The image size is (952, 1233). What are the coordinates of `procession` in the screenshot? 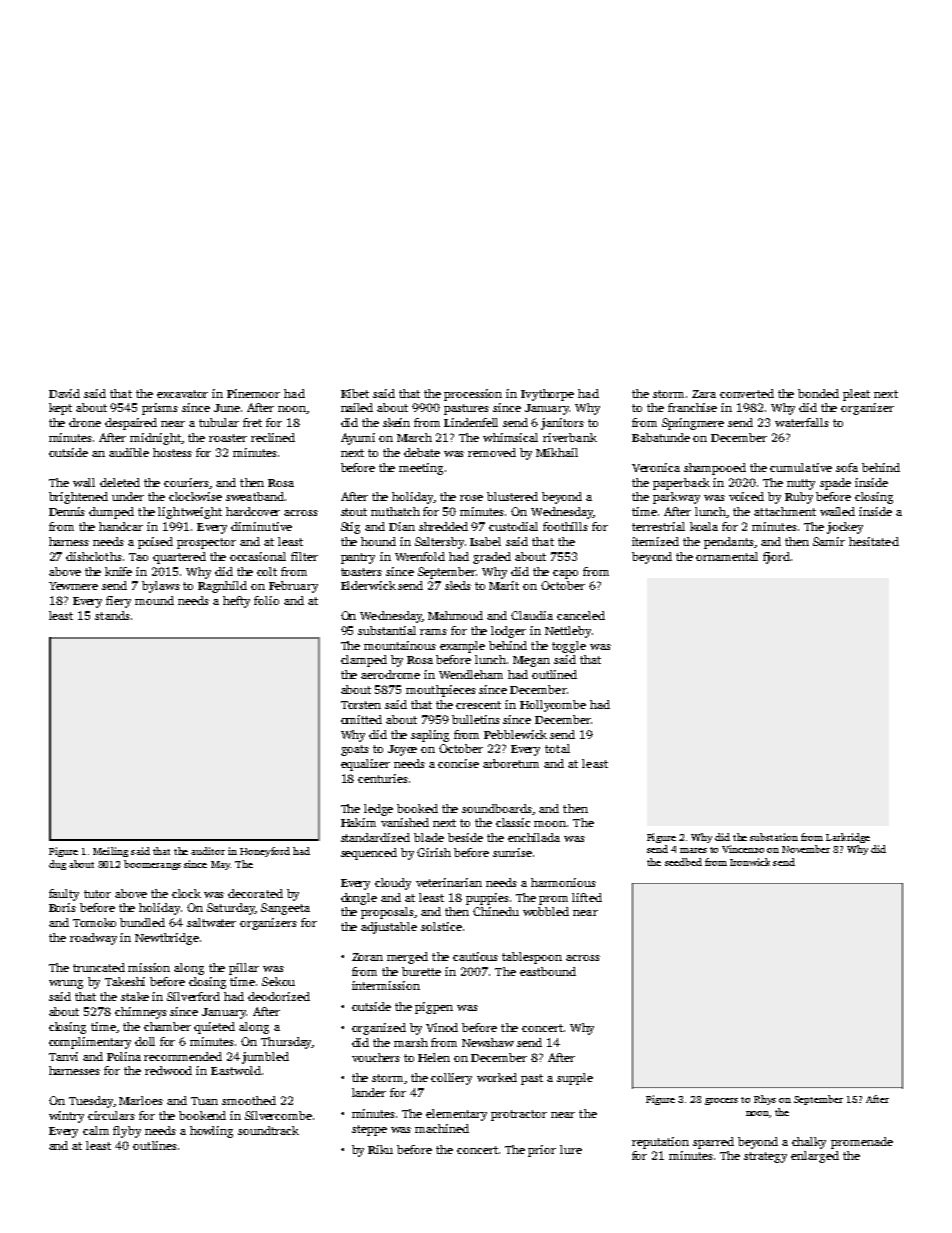 It's located at (473, 395).
